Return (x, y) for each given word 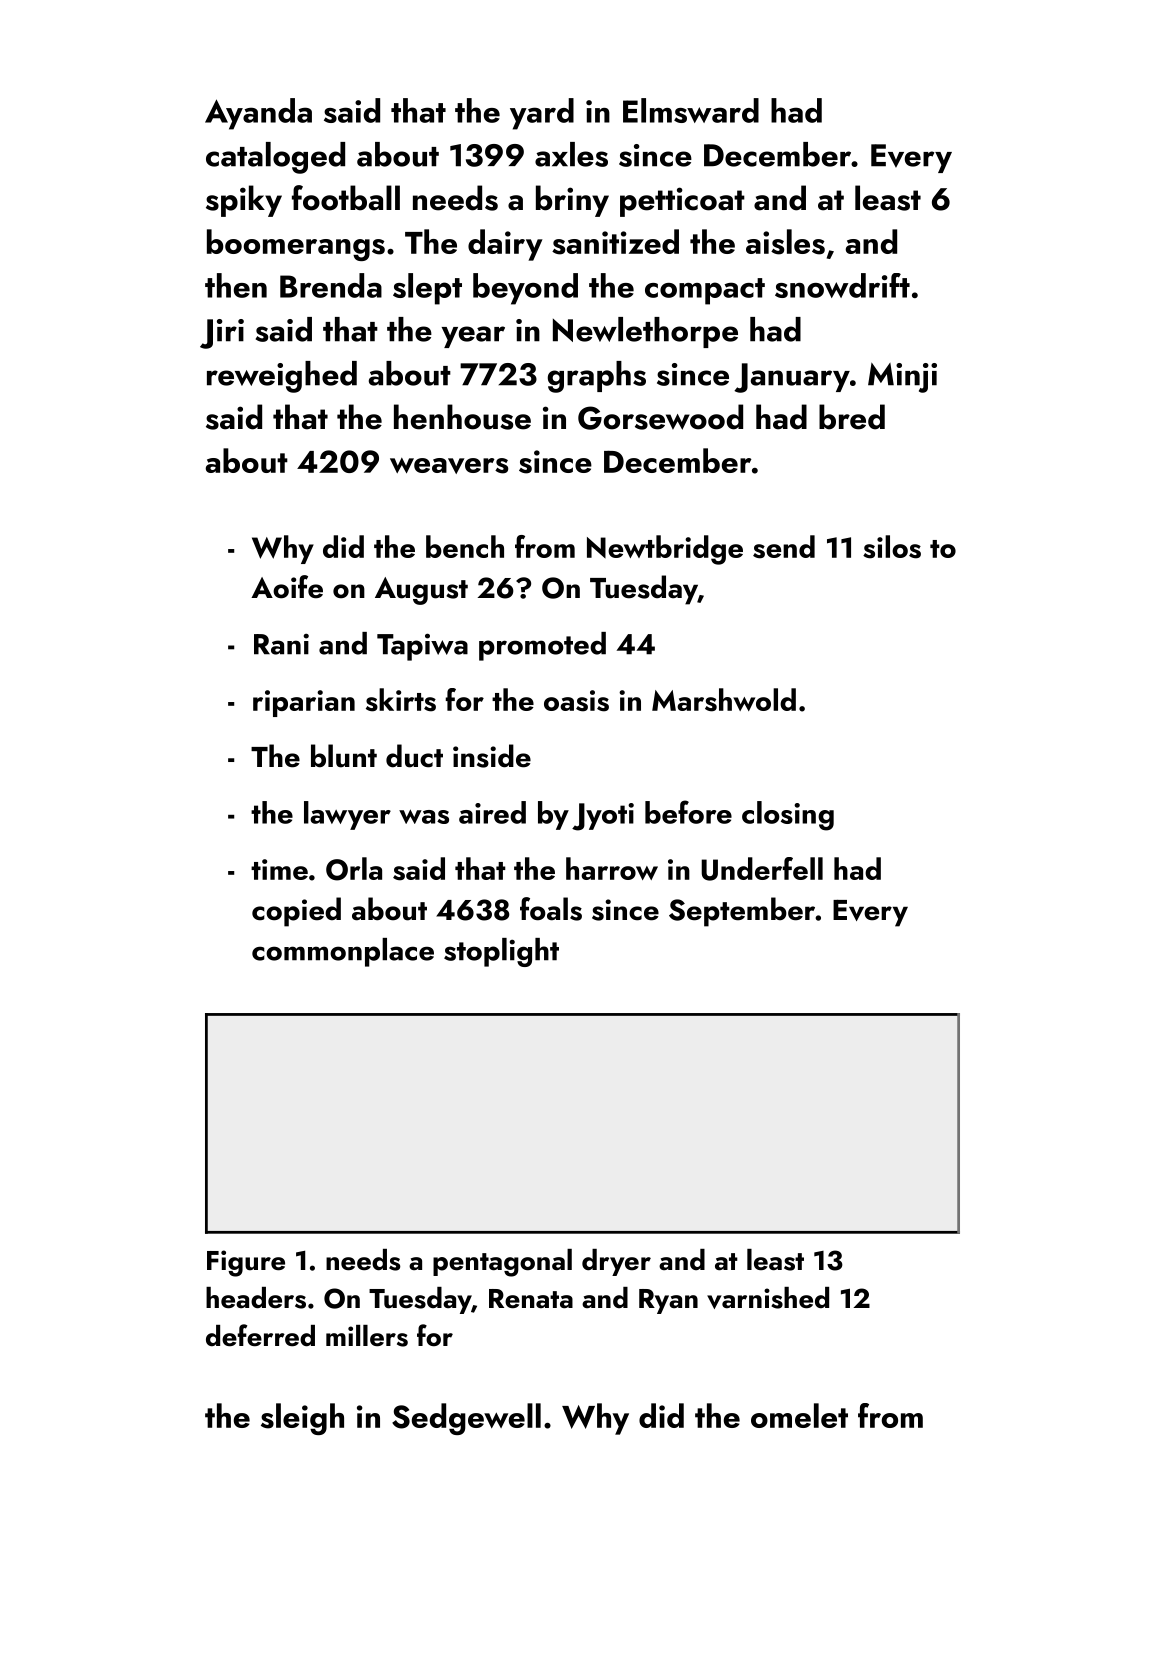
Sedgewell (466, 1419)
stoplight (501, 952)
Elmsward (691, 110)
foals (551, 909)
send (784, 547)
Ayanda (258, 114)
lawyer (347, 815)
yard (542, 114)
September (742, 912)
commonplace (343, 952)
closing (788, 816)
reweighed (282, 377)
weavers (449, 466)
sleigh (302, 1419)
